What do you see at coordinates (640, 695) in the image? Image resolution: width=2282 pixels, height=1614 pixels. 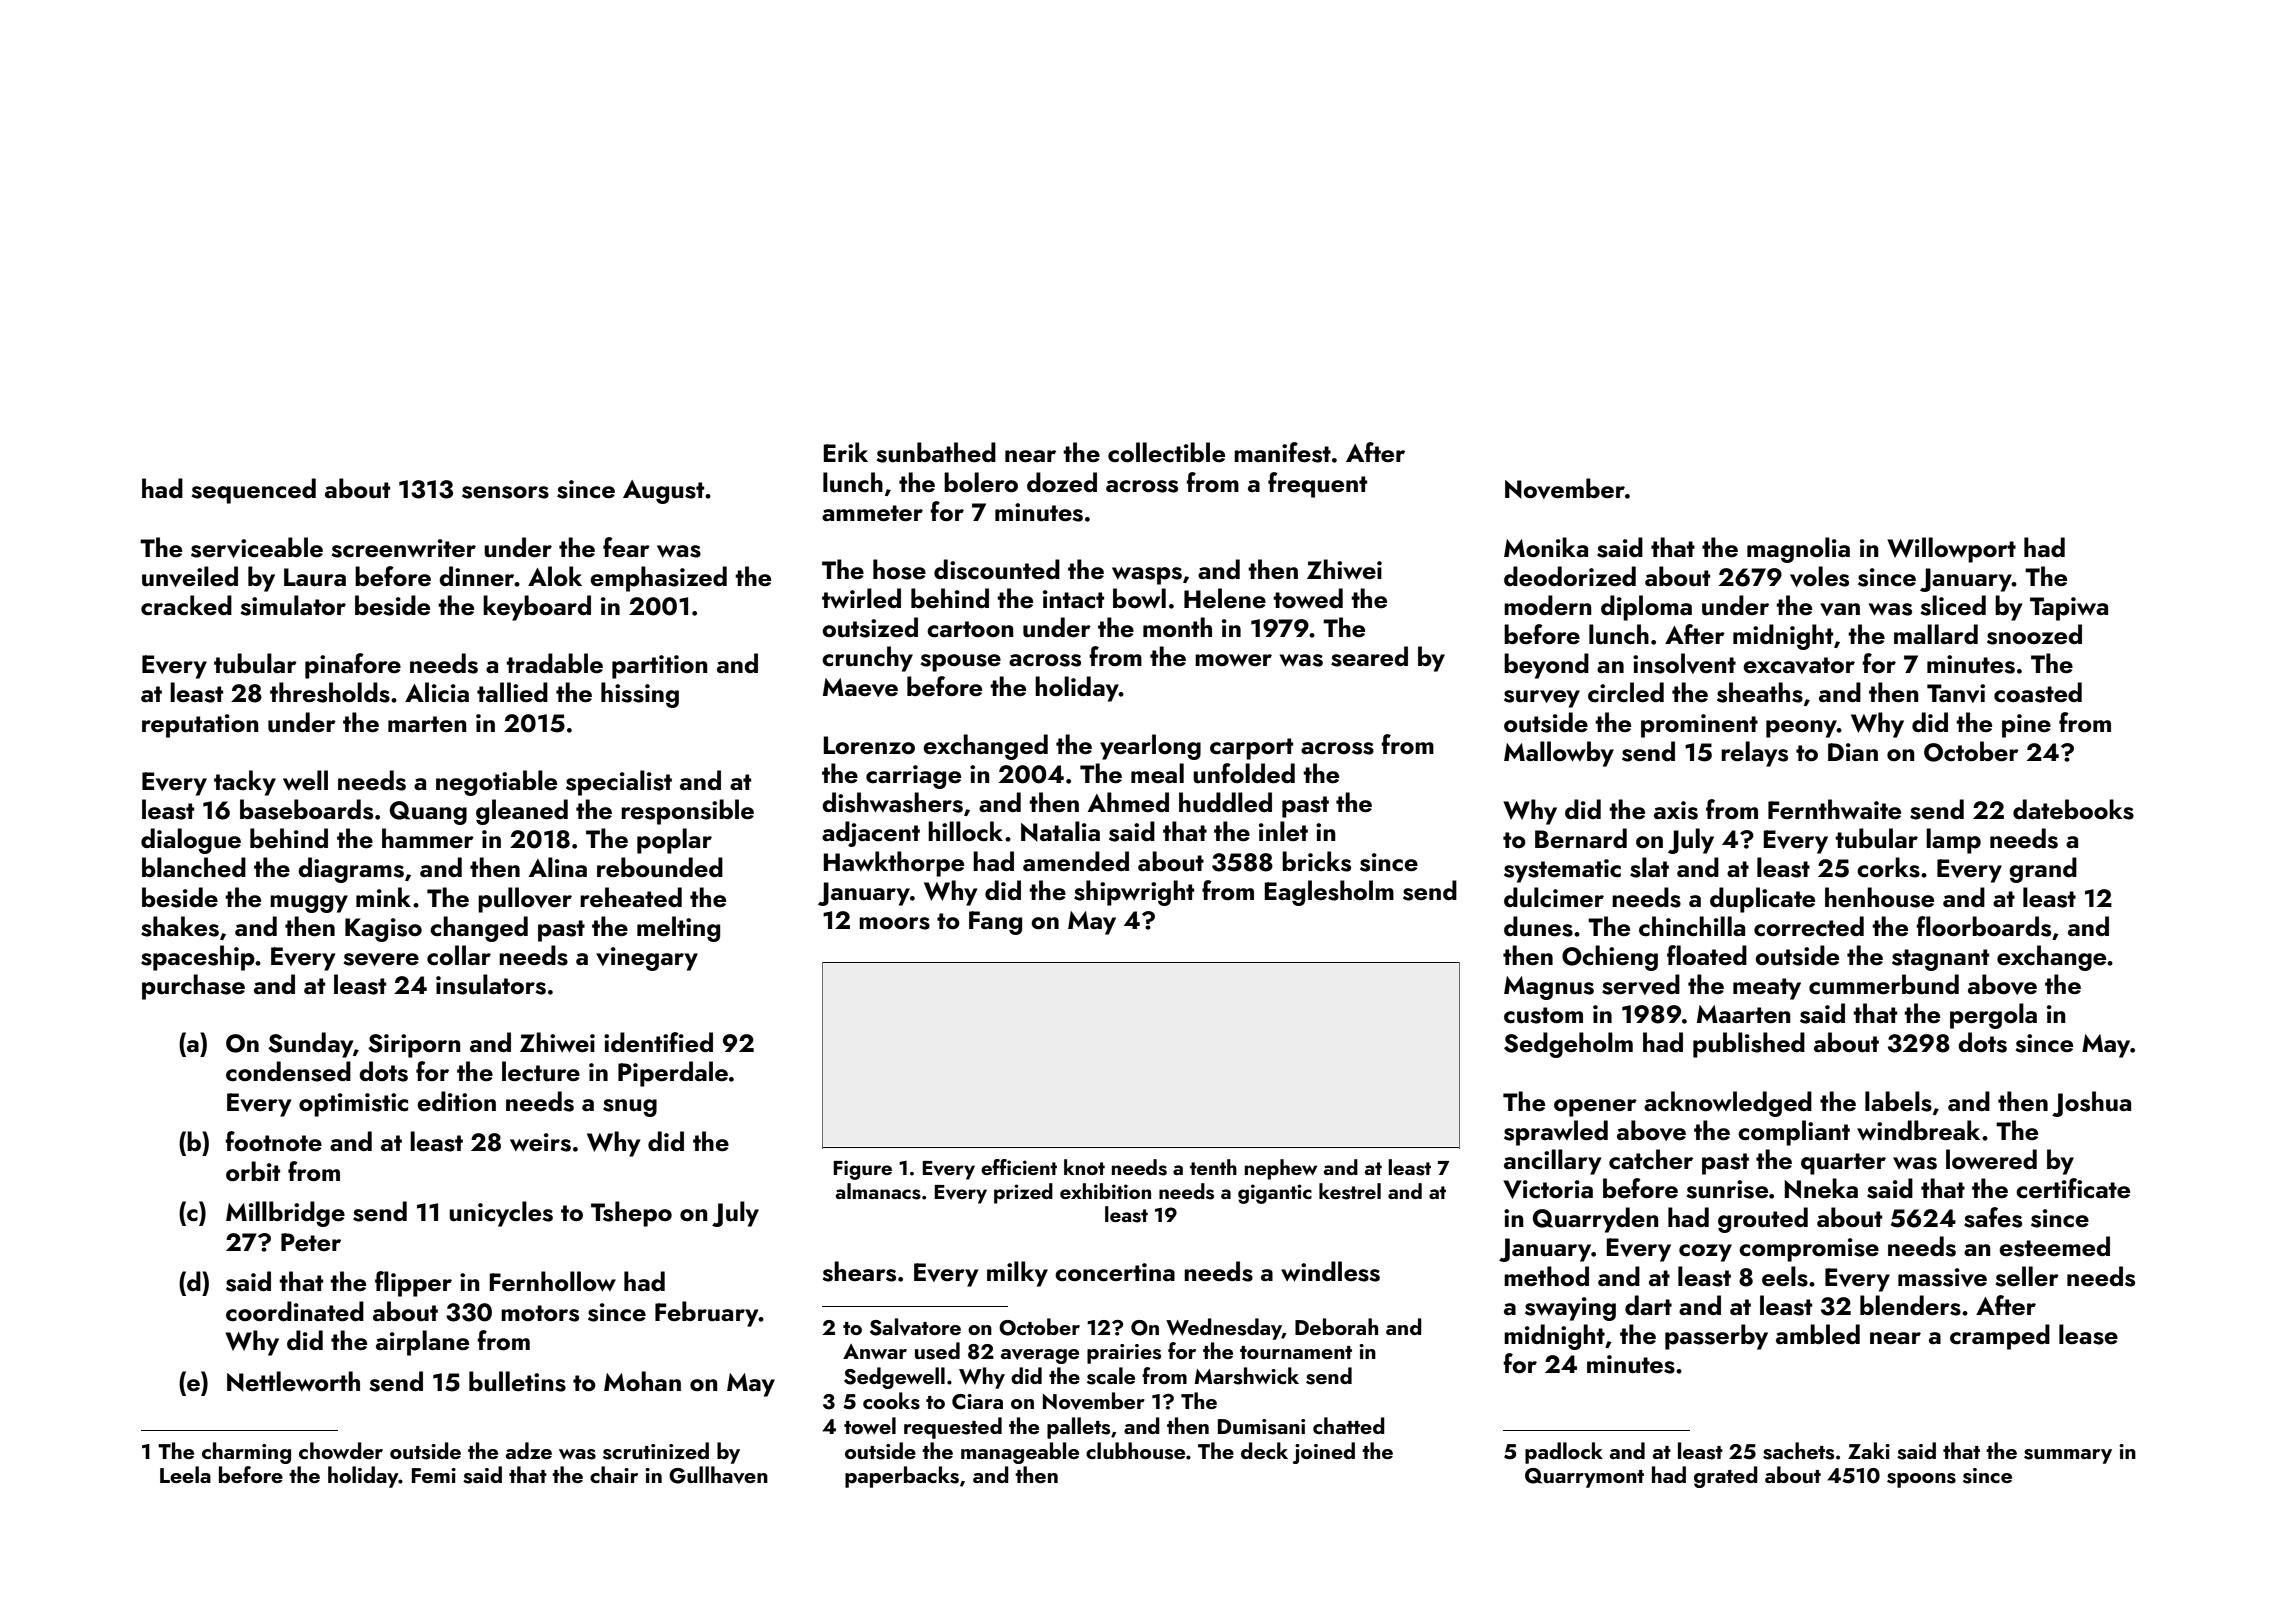 I see `hissing` at bounding box center [640, 695].
